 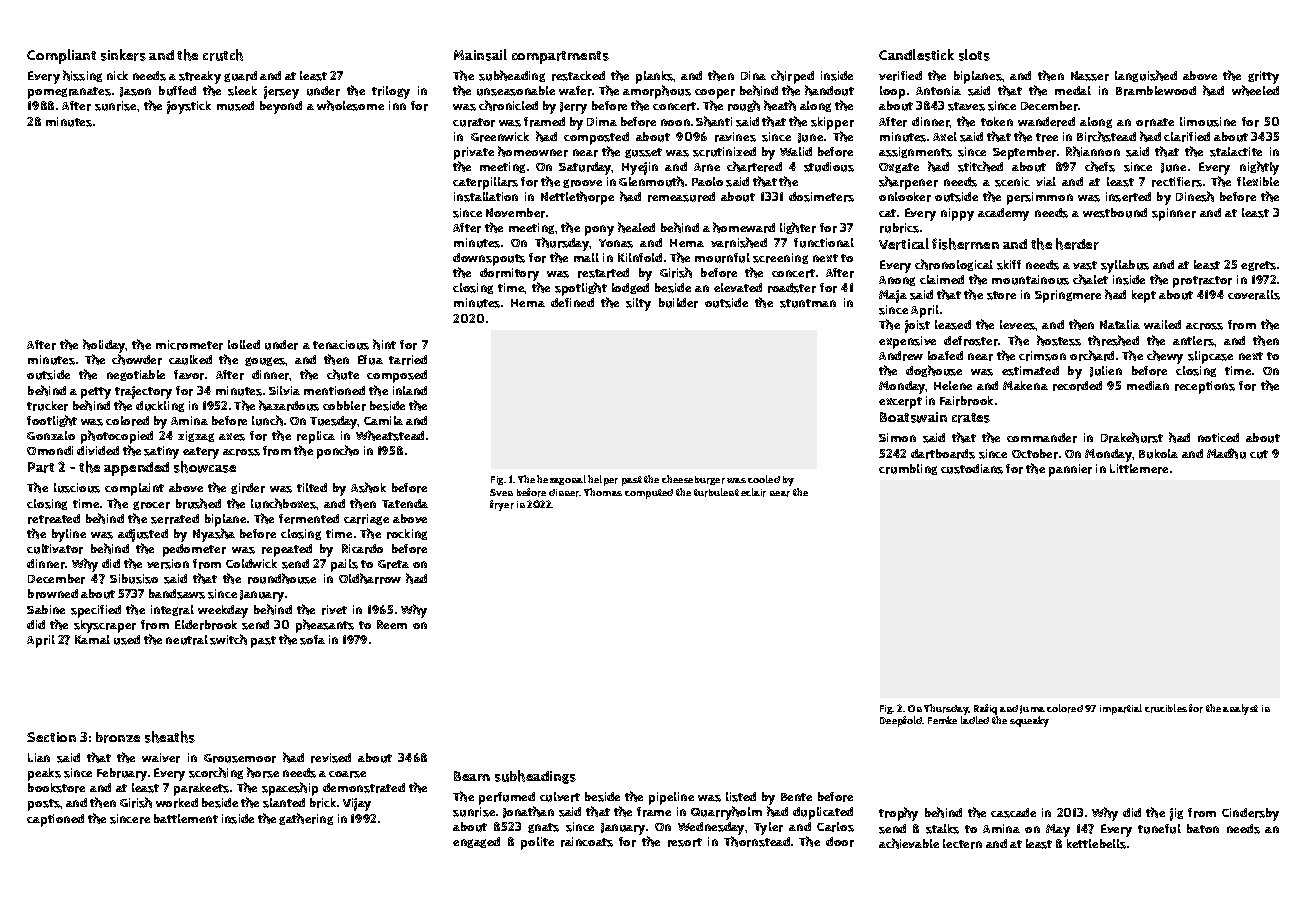 I want to click on cut, so click(x=1259, y=454).
